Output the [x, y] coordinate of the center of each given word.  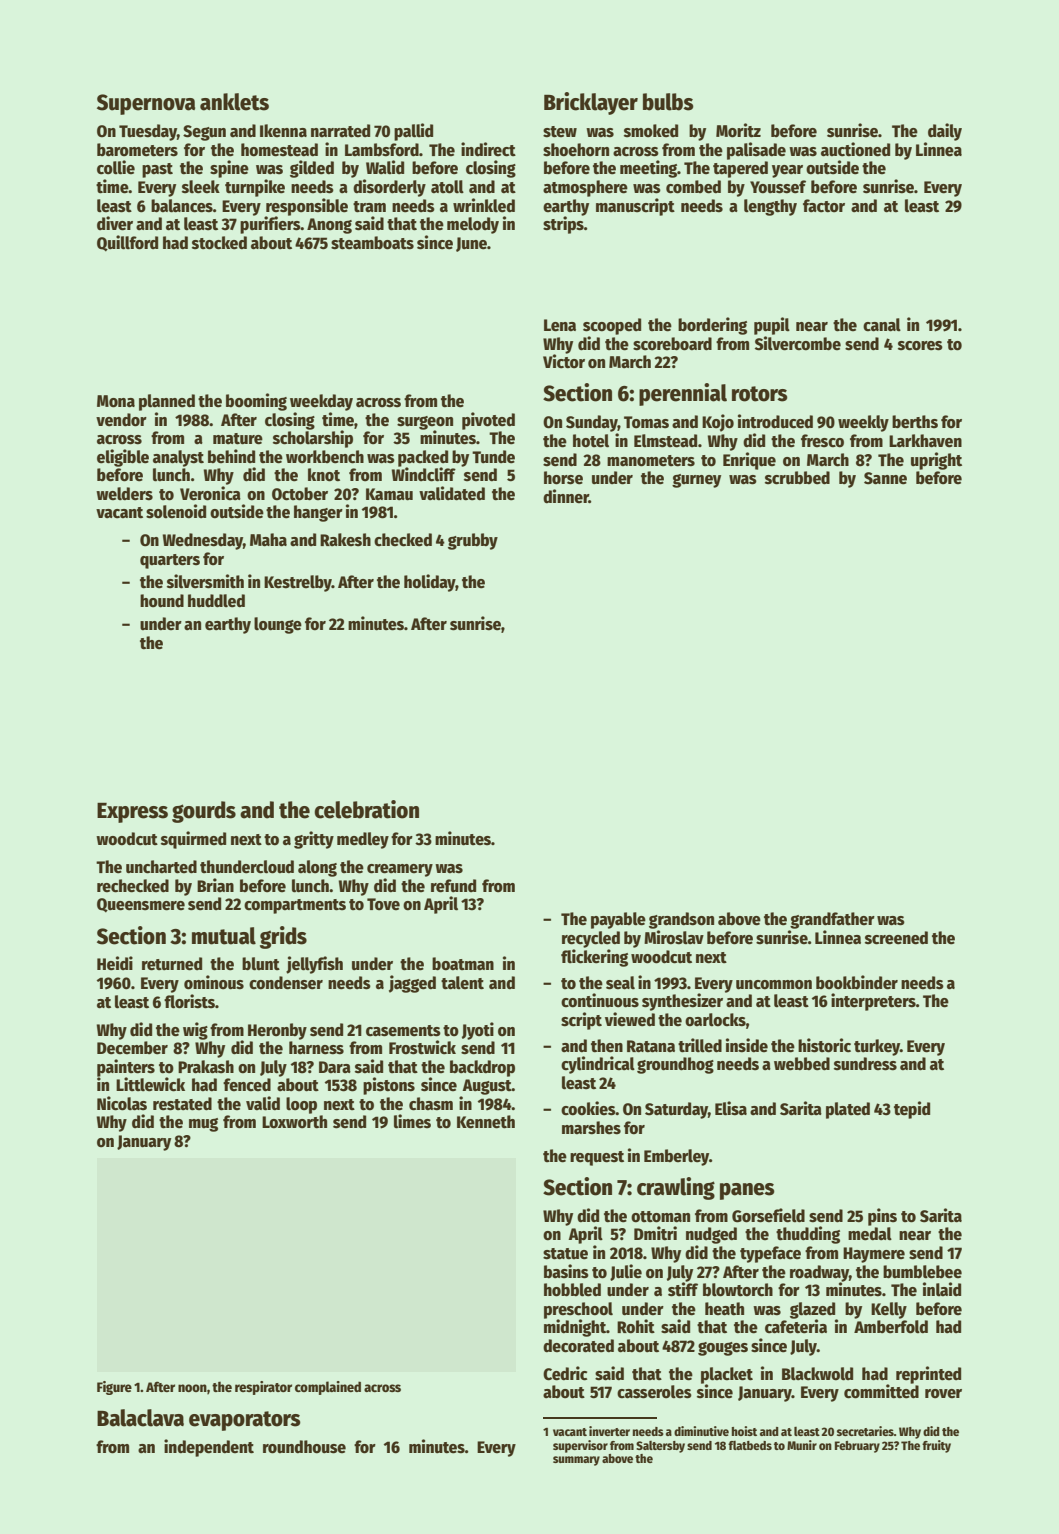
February [857, 1447]
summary [576, 1461]
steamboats [372, 243]
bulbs [668, 102]
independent [209, 1448]
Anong [329, 226]
